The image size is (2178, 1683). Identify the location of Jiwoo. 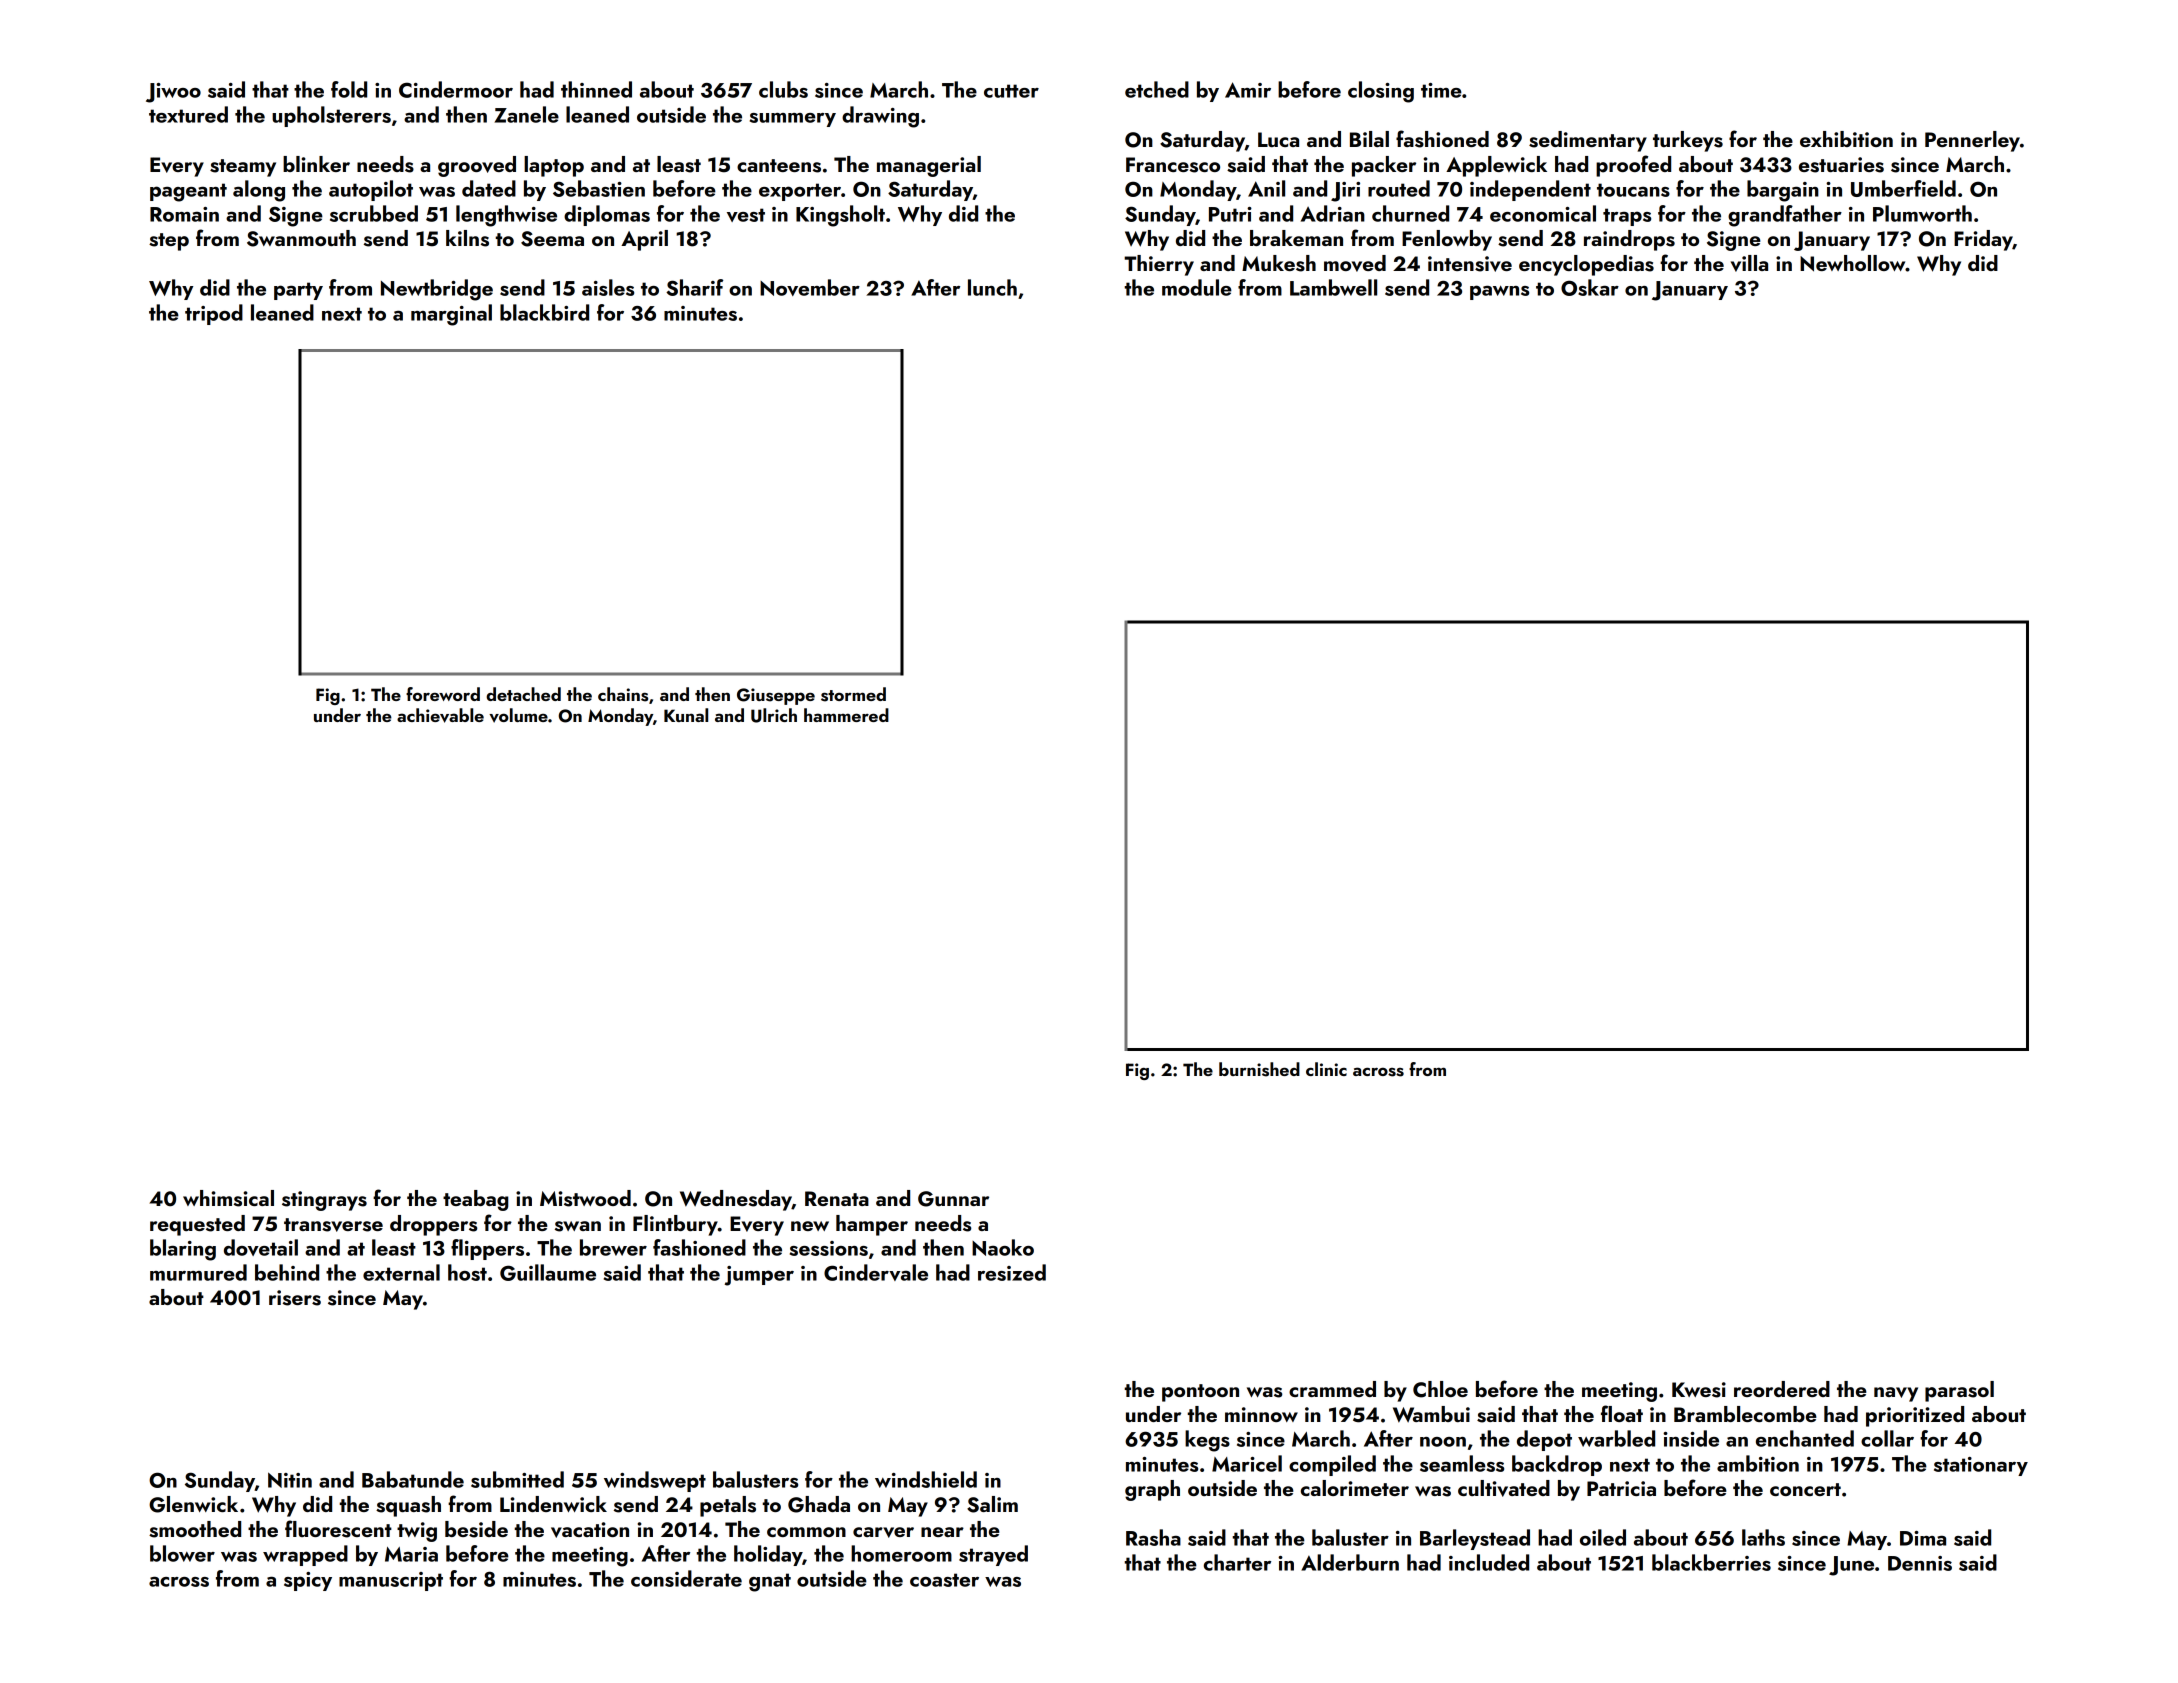
(173, 93).
